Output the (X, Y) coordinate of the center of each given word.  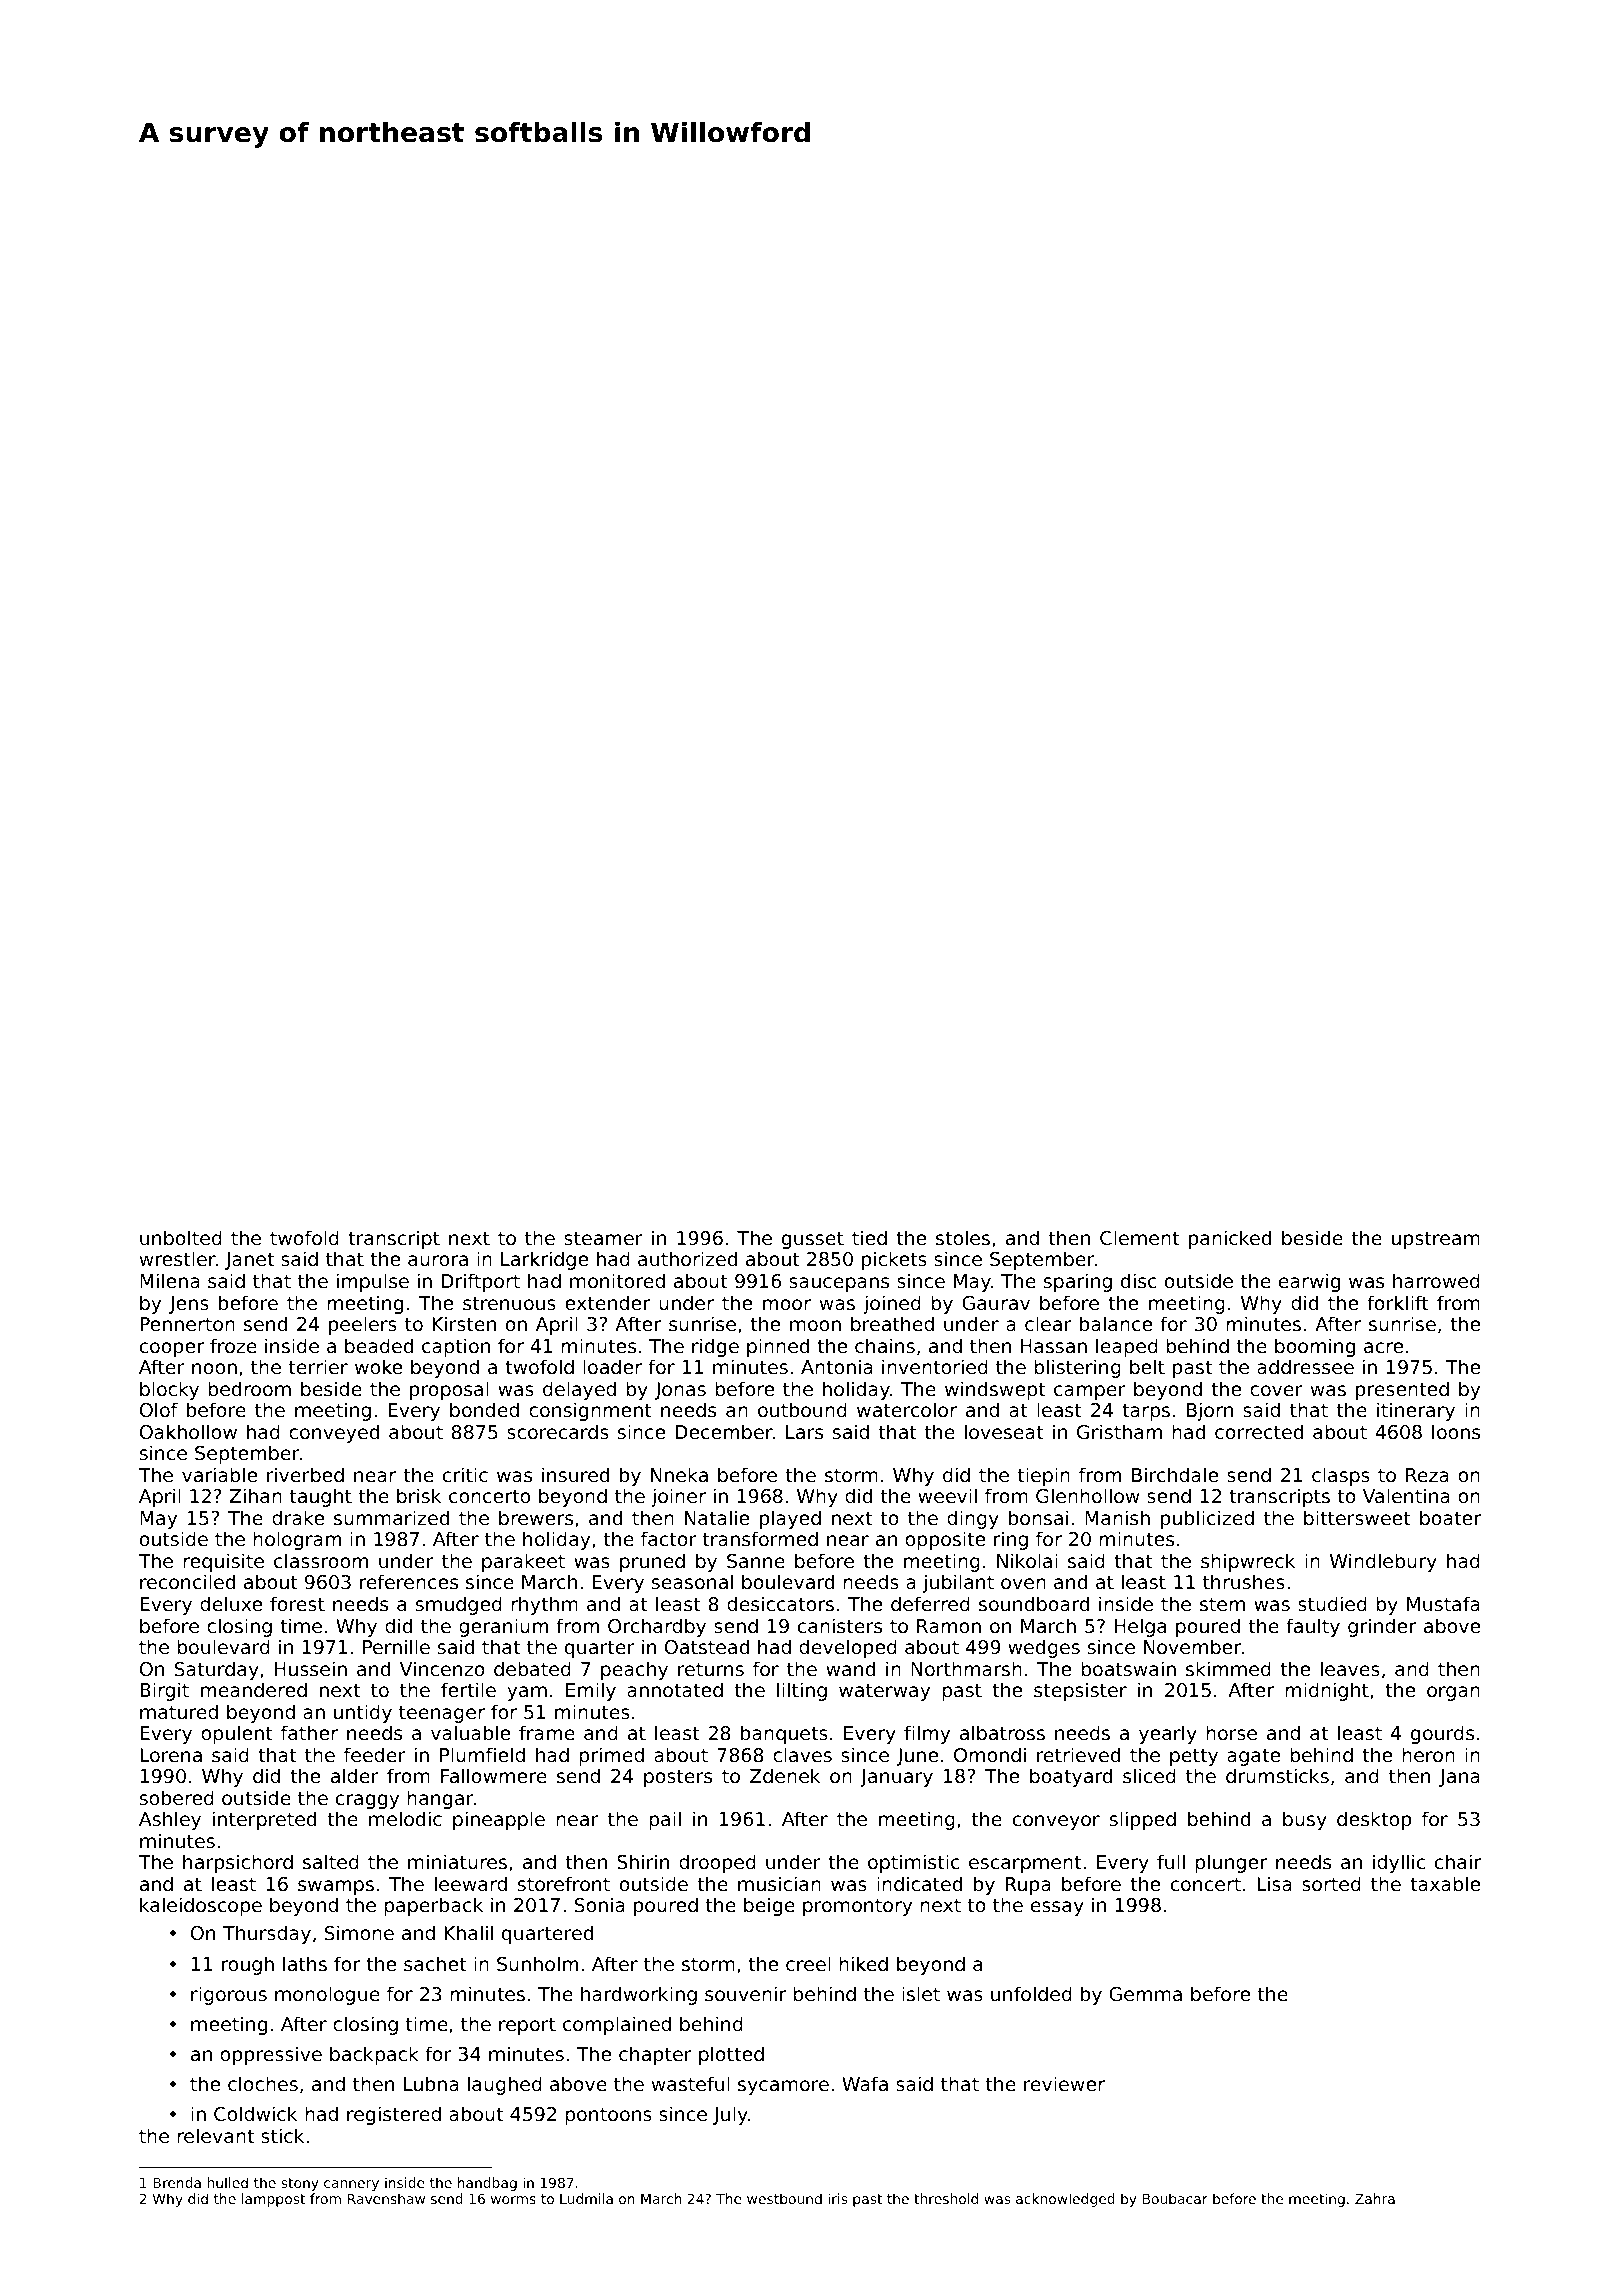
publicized (1207, 1519)
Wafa (865, 2083)
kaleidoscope (201, 1906)
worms (513, 2200)
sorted (1331, 1883)
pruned (652, 1562)
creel (808, 1963)
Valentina (1406, 1495)
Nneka (679, 1474)
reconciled (187, 1581)
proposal (449, 1390)
